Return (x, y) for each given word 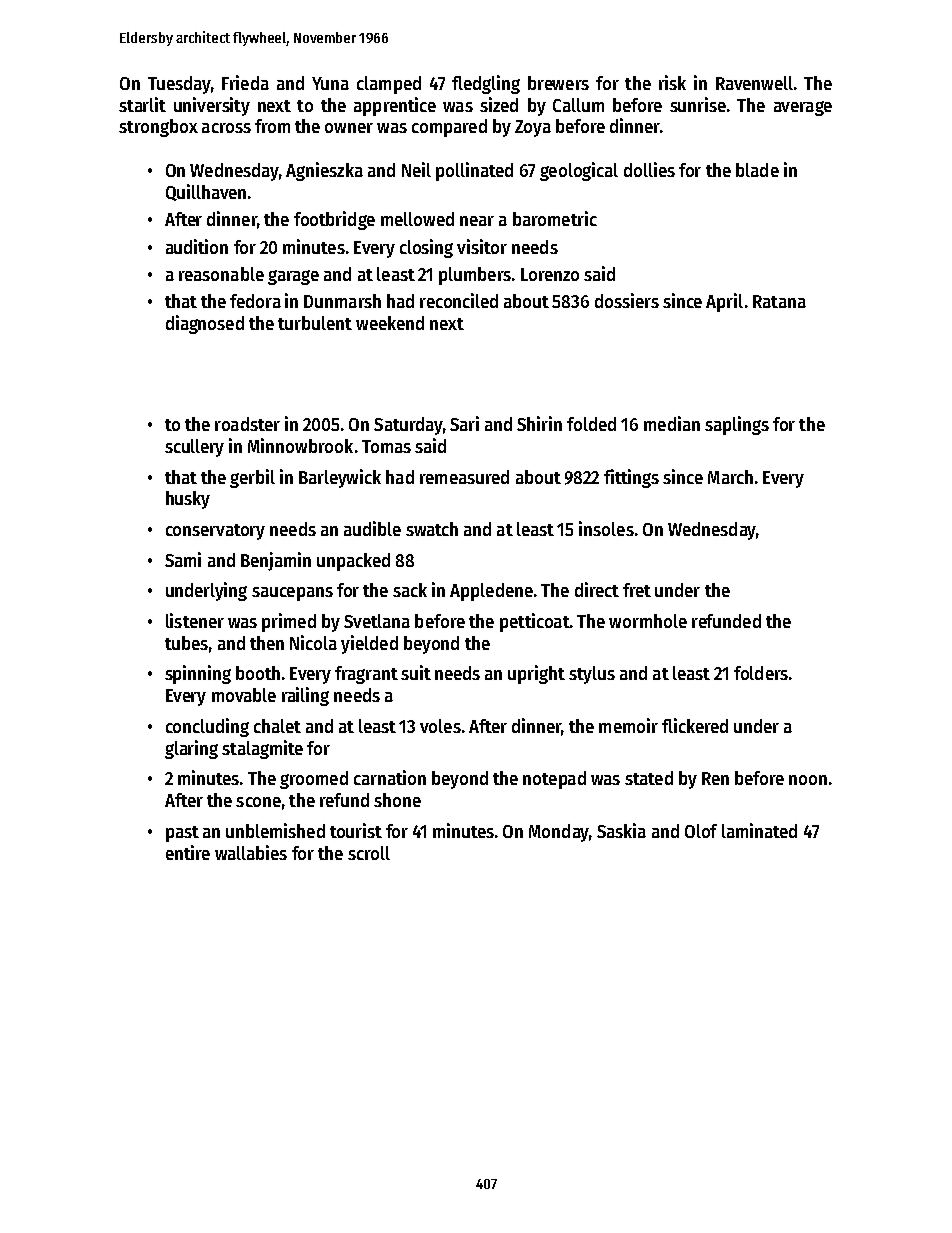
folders (761, 673)
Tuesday (179, 85)
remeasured (464, 477)
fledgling (486, 84)
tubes (186, 643)
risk (672, 82)
